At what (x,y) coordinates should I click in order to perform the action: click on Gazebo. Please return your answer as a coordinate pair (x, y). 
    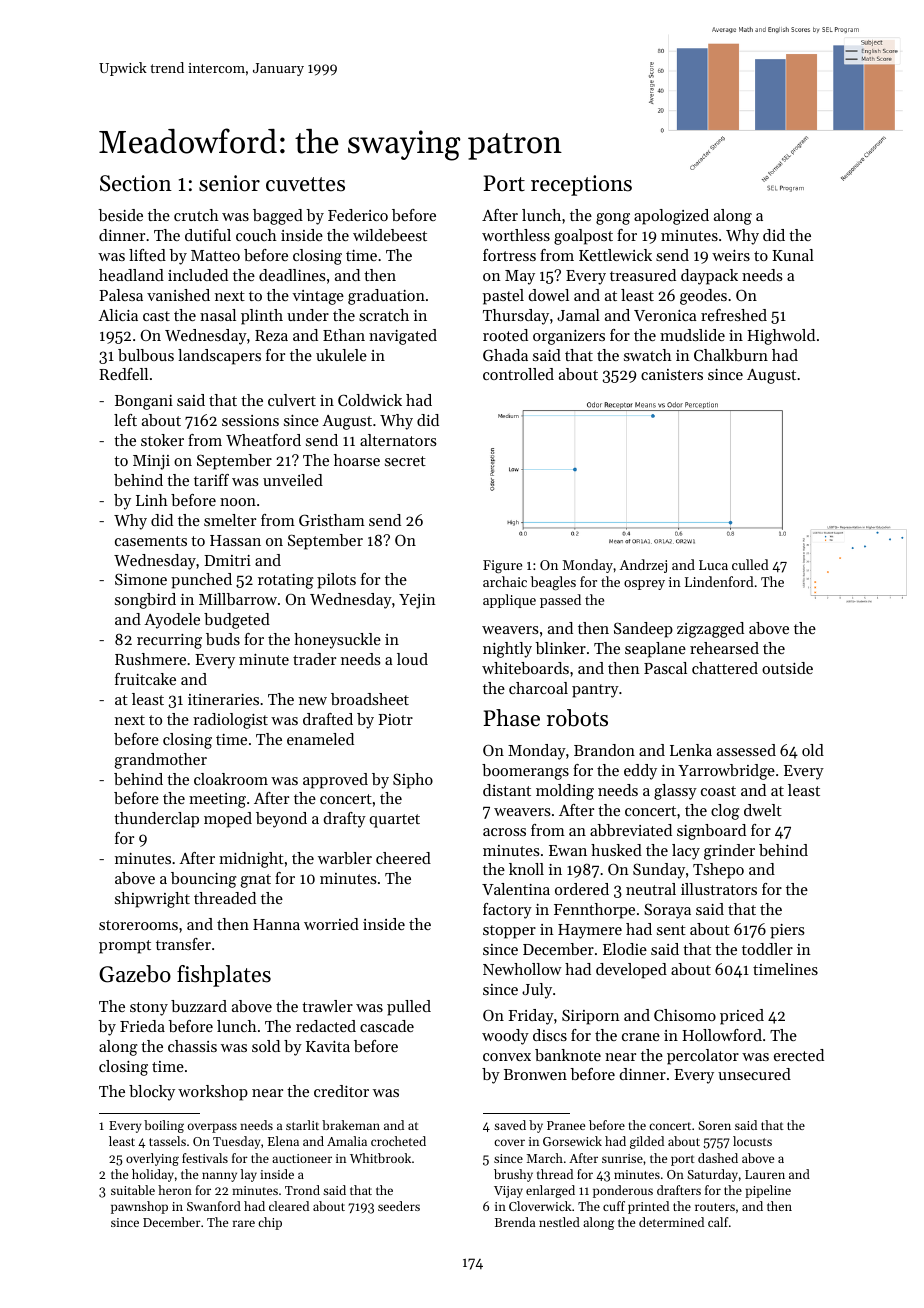
    Looking at the image, I should click on (135, 974).
